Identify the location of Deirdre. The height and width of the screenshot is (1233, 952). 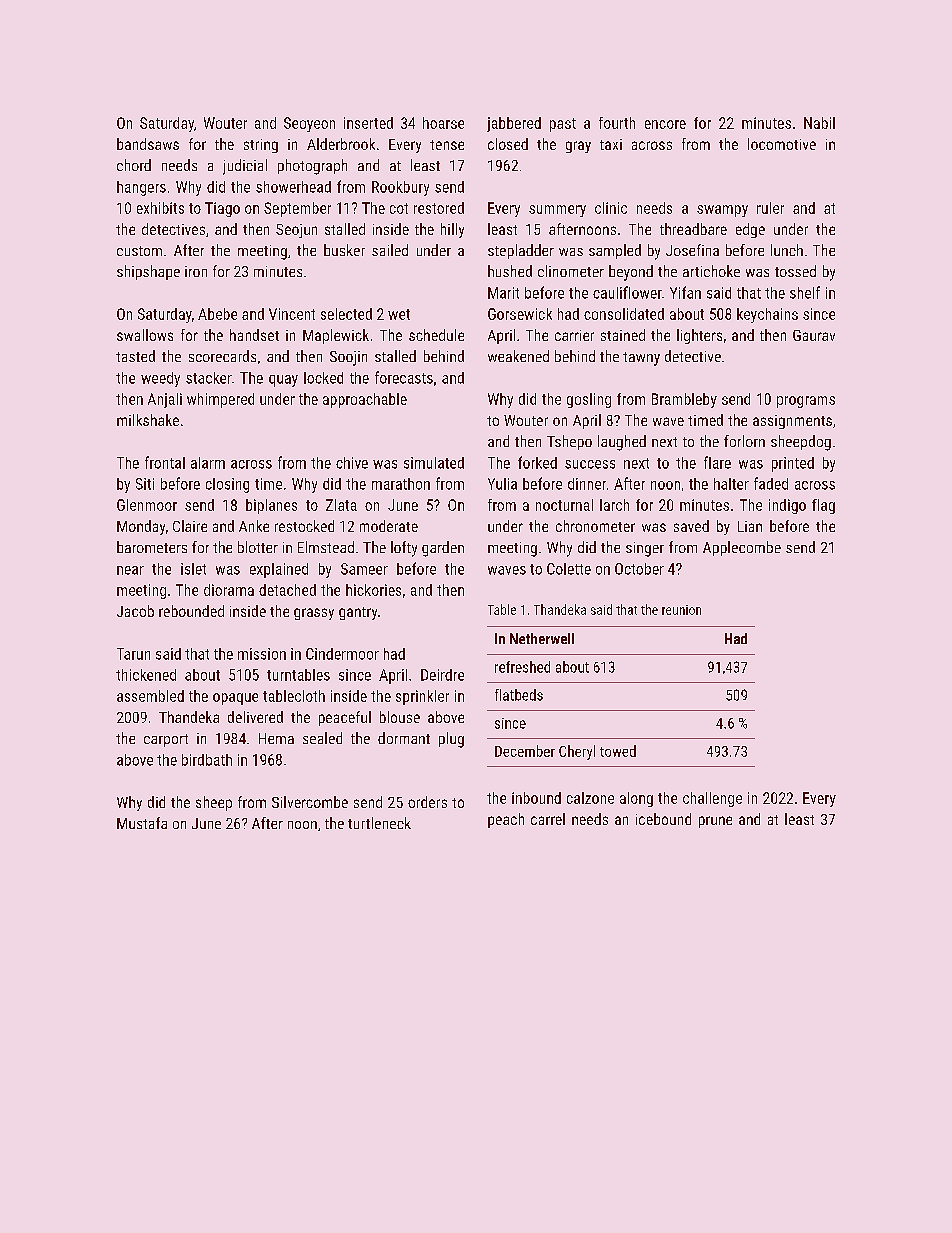
(442, 675).
